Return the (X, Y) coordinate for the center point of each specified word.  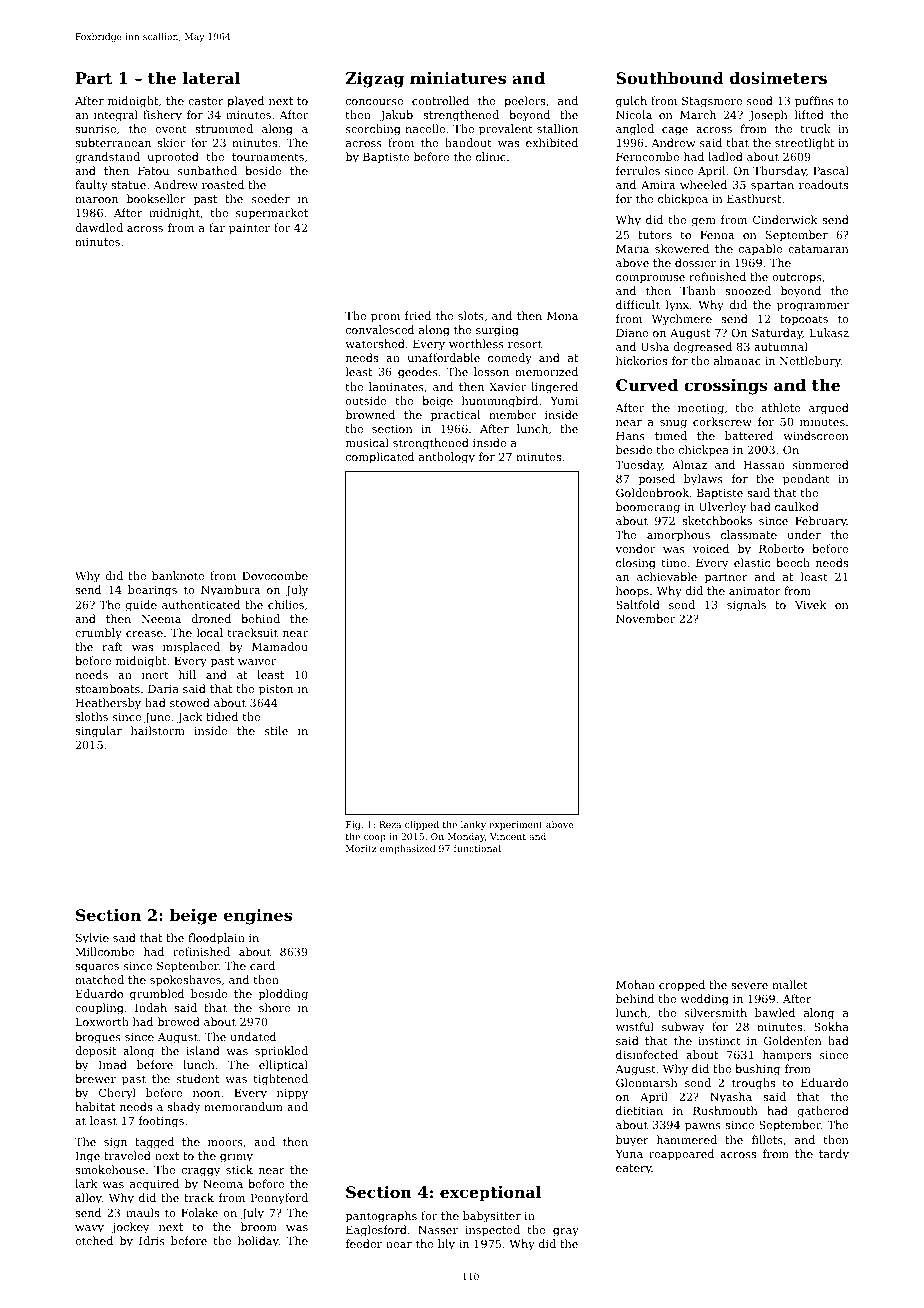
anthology (447, 458)
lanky (473, 825)
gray (566, 1232)
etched (94, 1240)
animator (755, 591)
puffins (814, 102)
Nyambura (230, 591)
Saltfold (638, 604)
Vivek (810, 604)
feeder (364, 1243)
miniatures (458, 78)
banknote (178, 575)
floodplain (216, 939)
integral (116, 116)
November (645, 618)
